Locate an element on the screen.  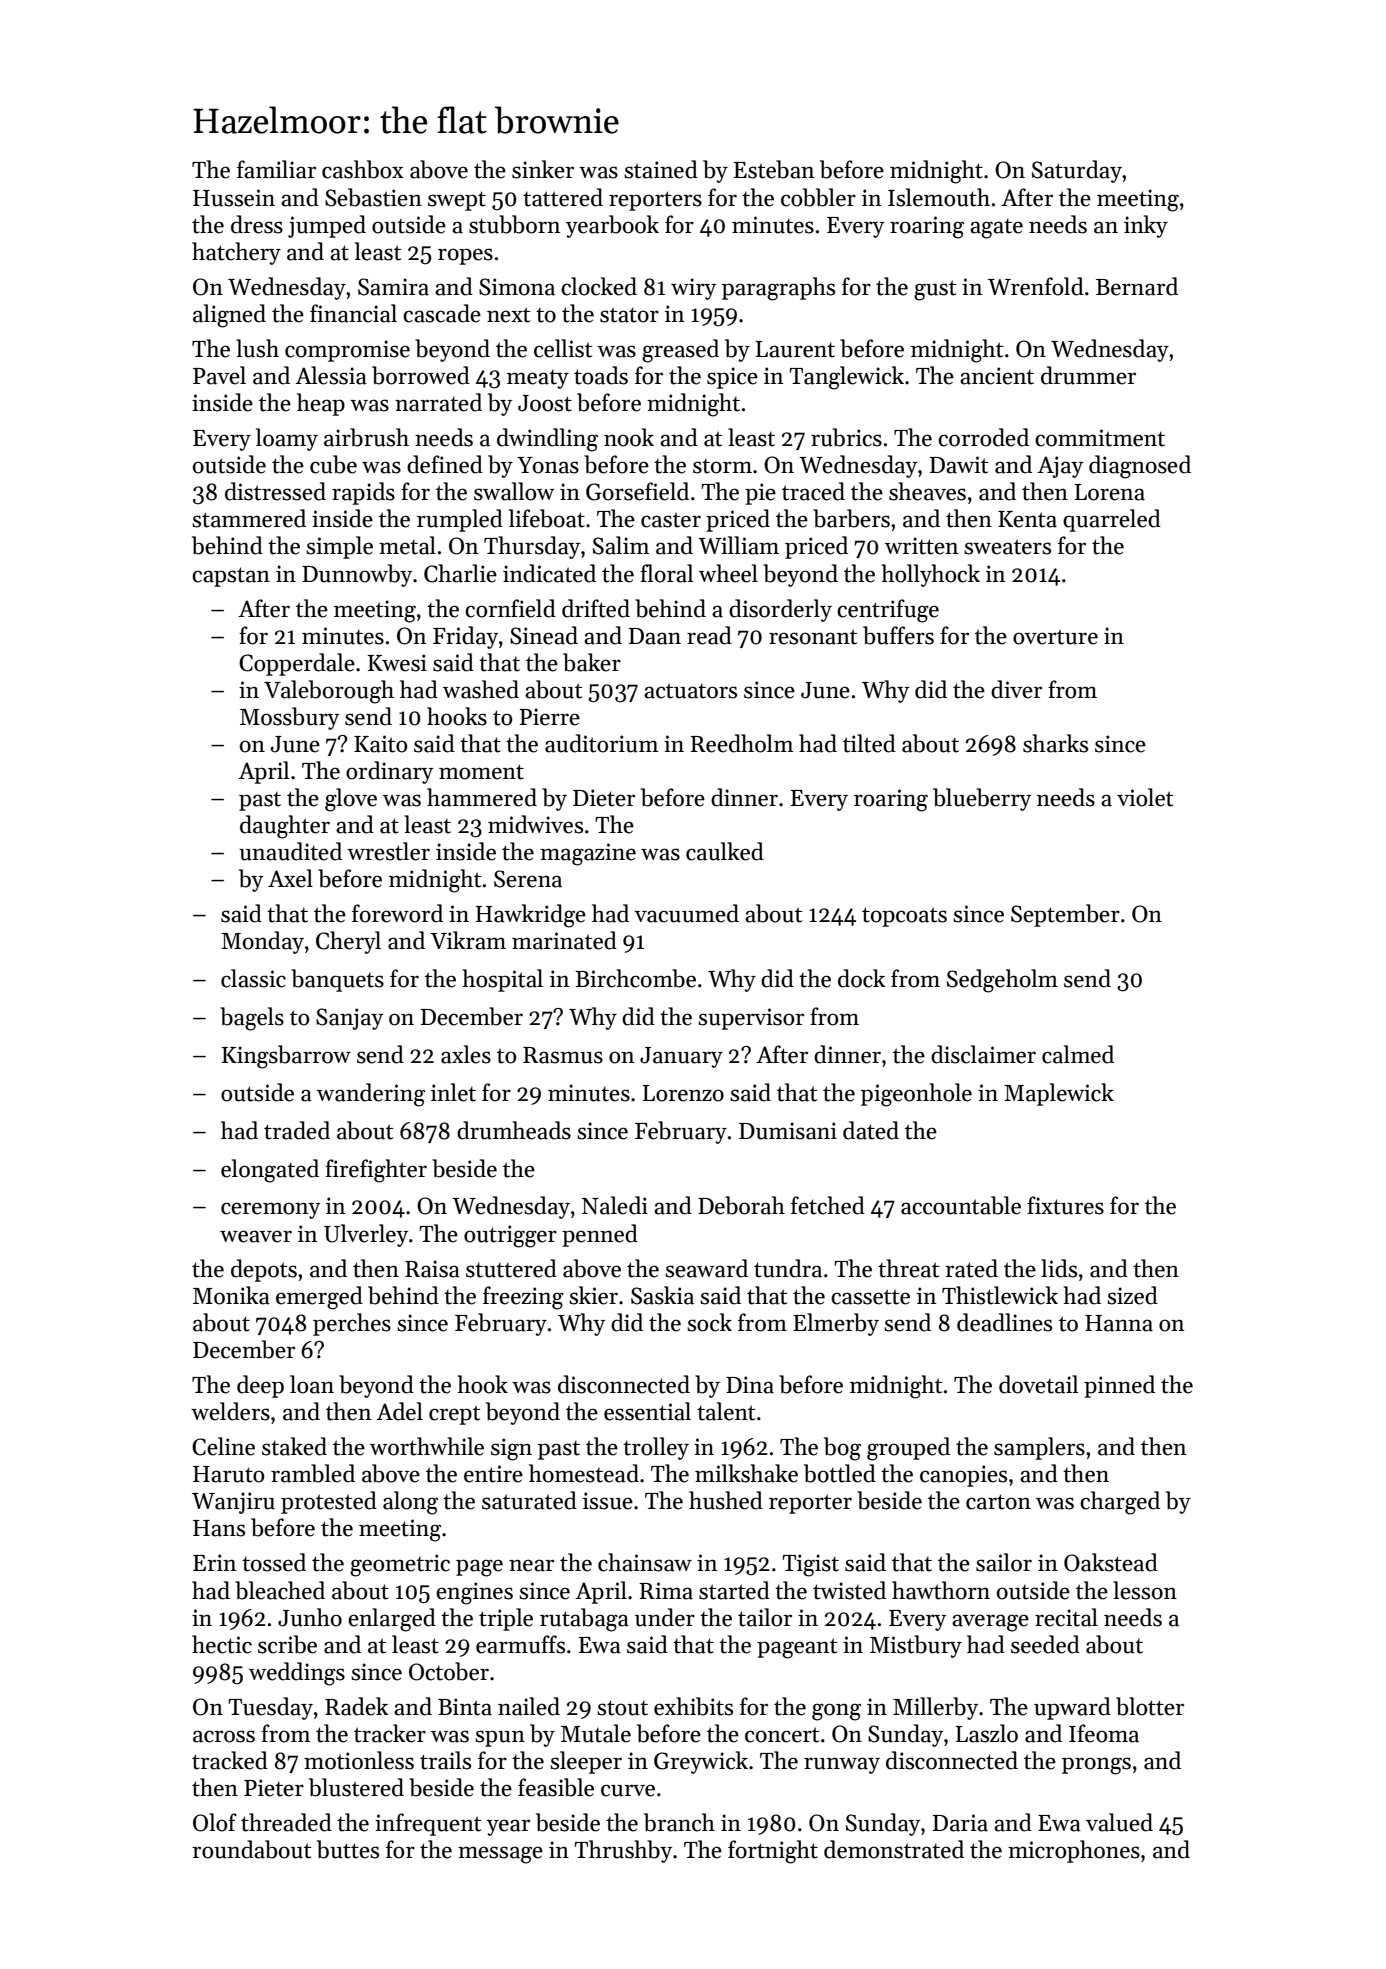
buttes is located at coordinates (348, 1849).
